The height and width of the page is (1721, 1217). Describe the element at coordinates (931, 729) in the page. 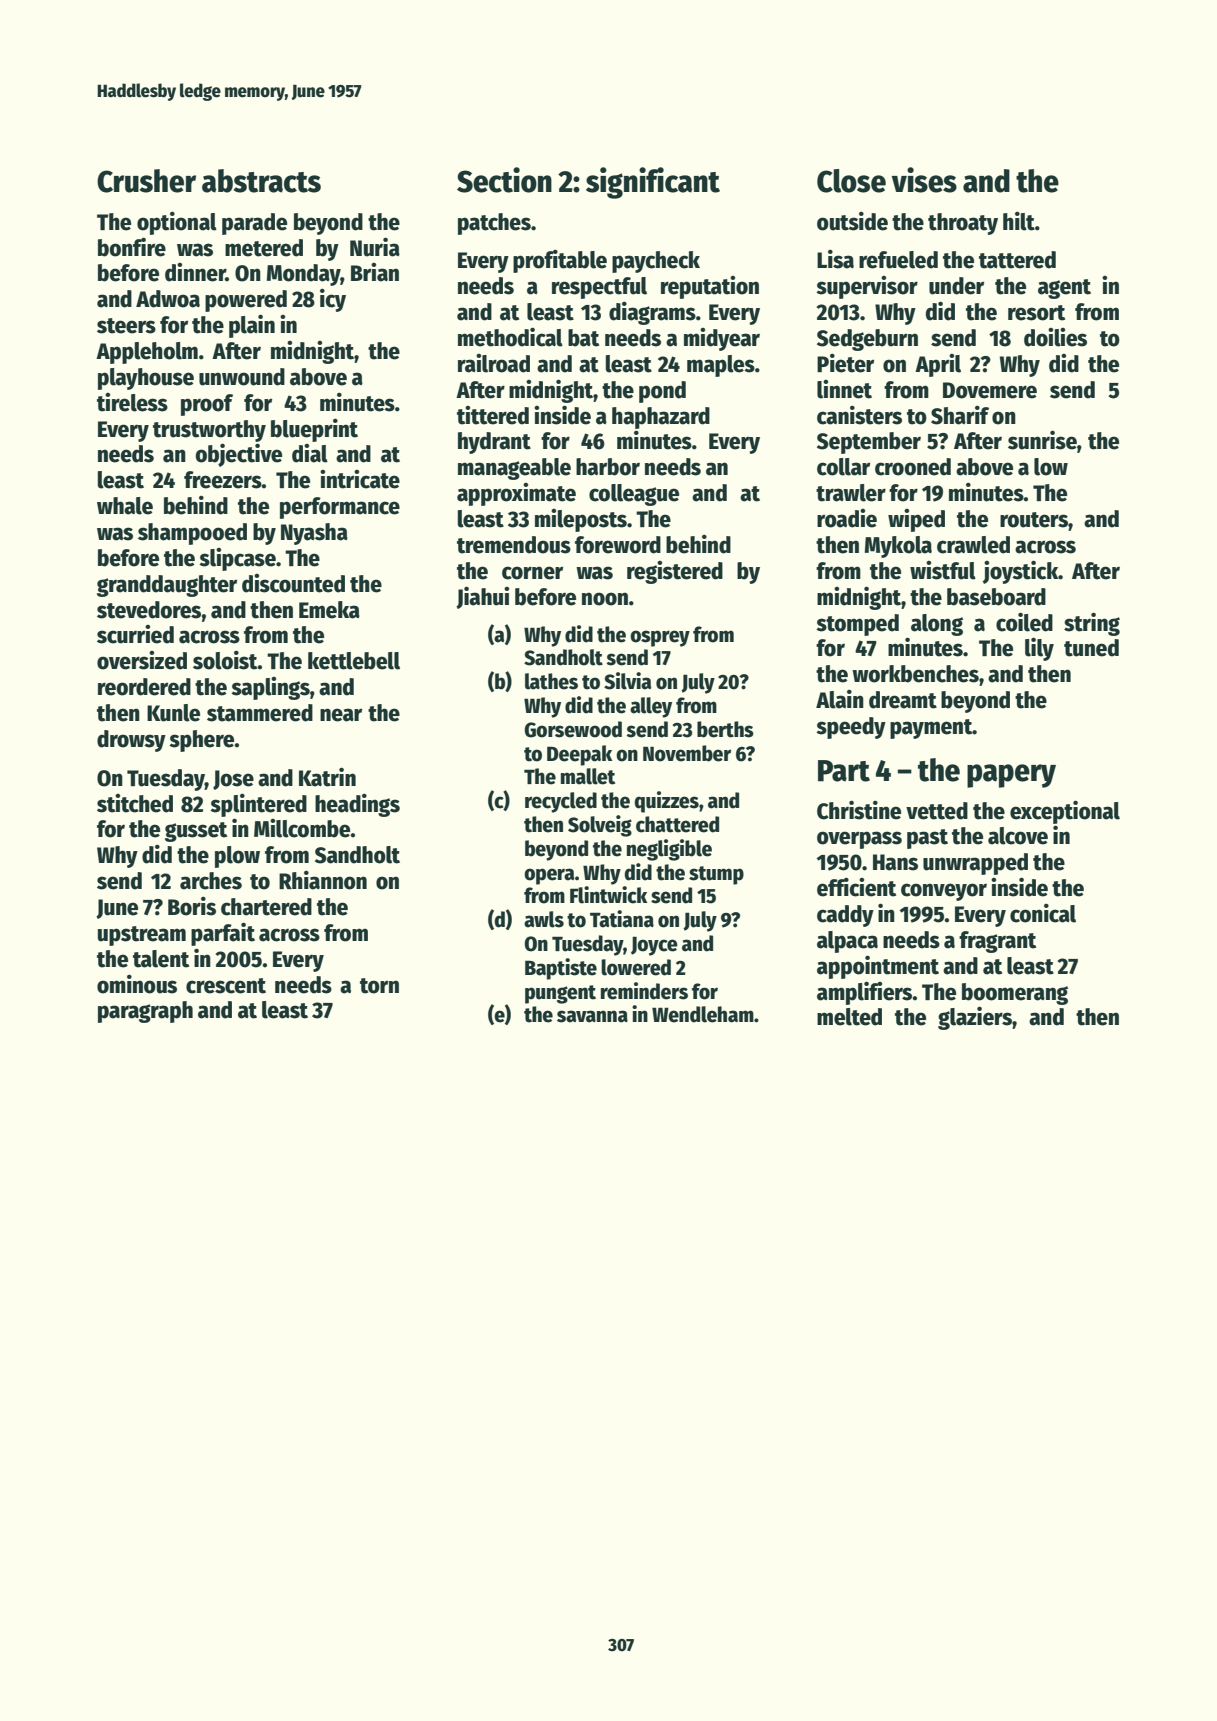

I see `payment` at that location.
